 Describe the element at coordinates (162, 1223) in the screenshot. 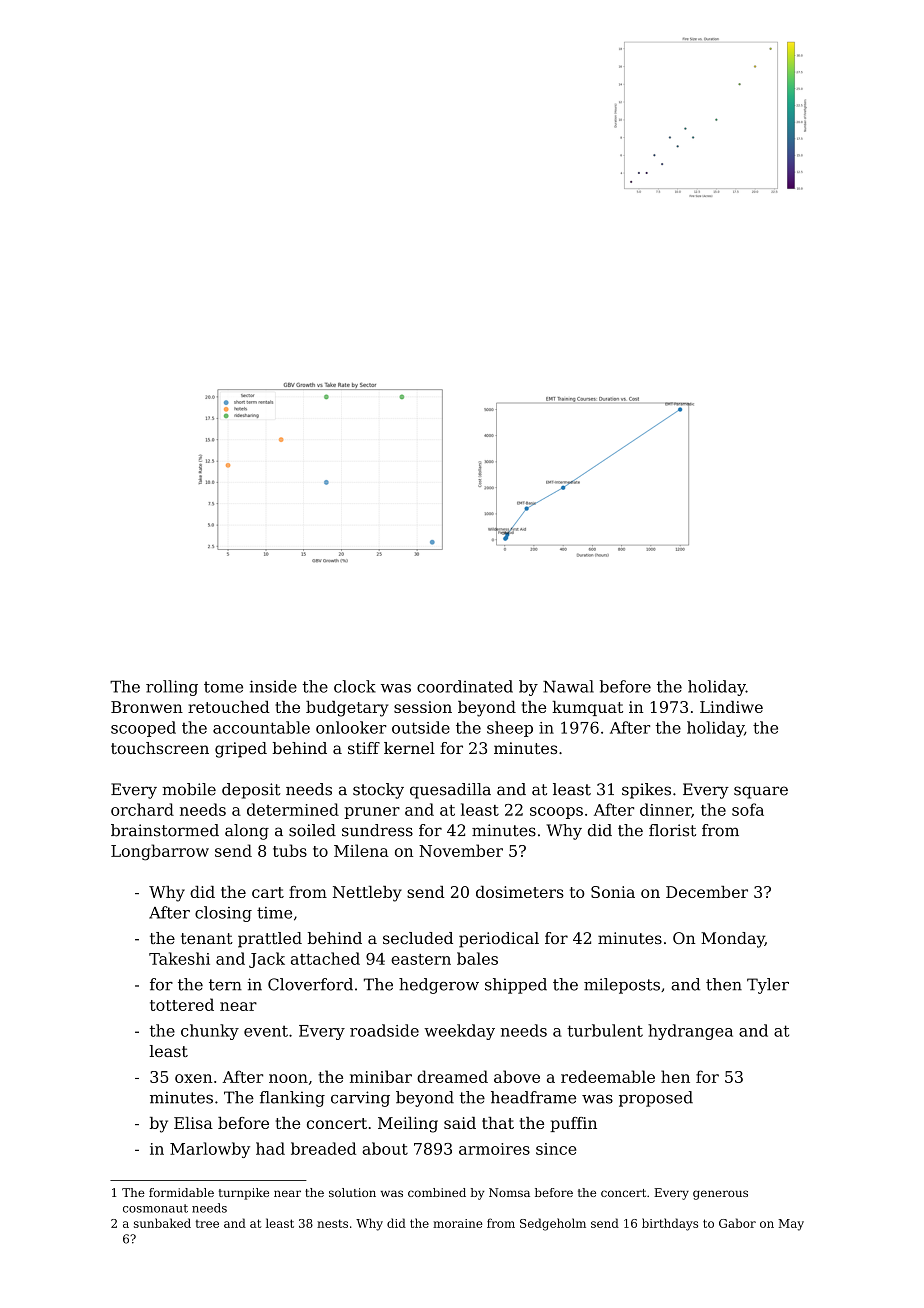

I see `sunbaked` at that location.
